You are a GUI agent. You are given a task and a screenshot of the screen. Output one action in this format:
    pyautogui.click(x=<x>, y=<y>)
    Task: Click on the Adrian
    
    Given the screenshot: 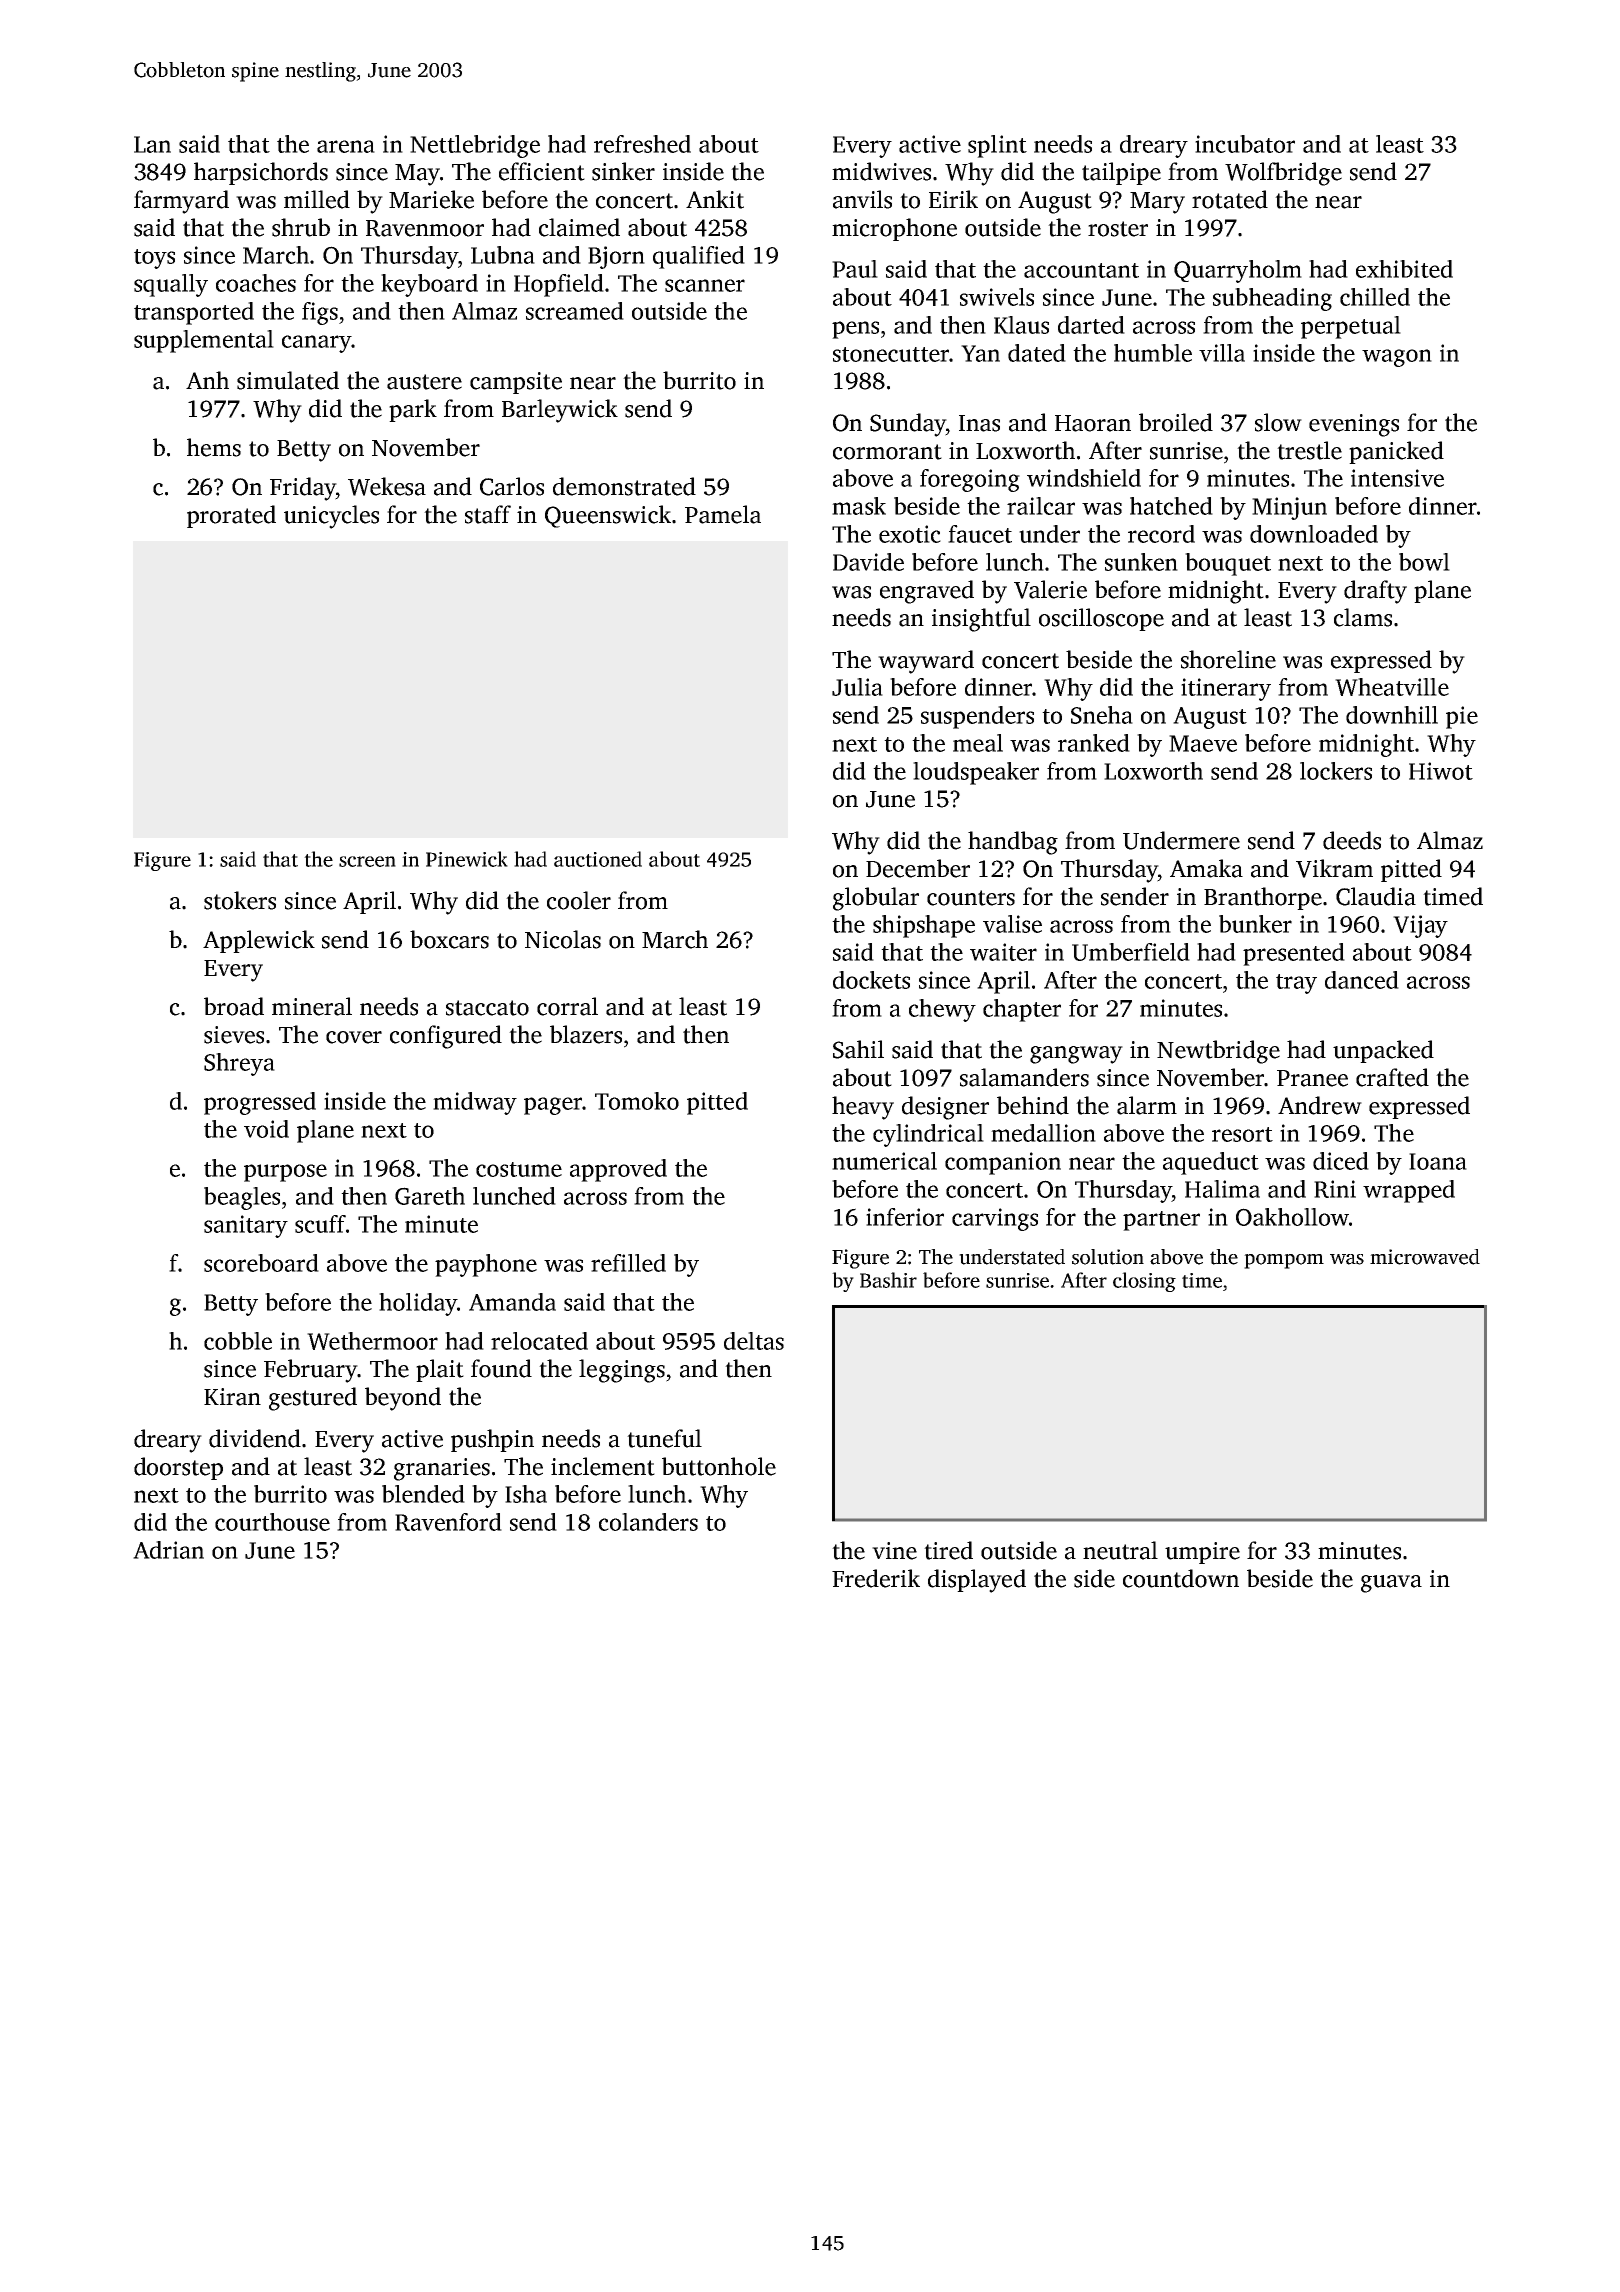 What is the action you would take?
    pyautogui.click(x=168, y=1550)
